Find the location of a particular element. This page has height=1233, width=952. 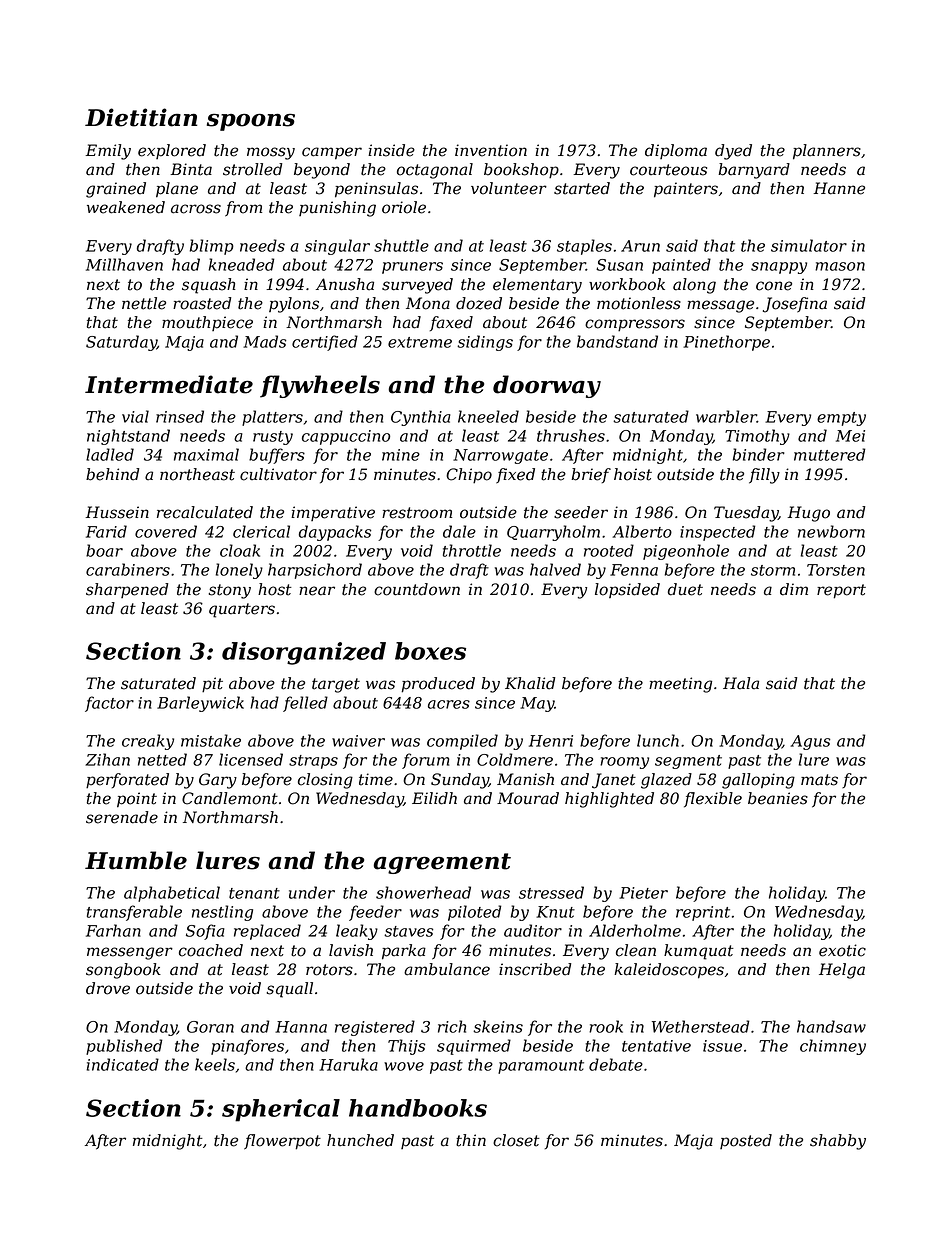

rotors is located at coordinates (329, 970).
